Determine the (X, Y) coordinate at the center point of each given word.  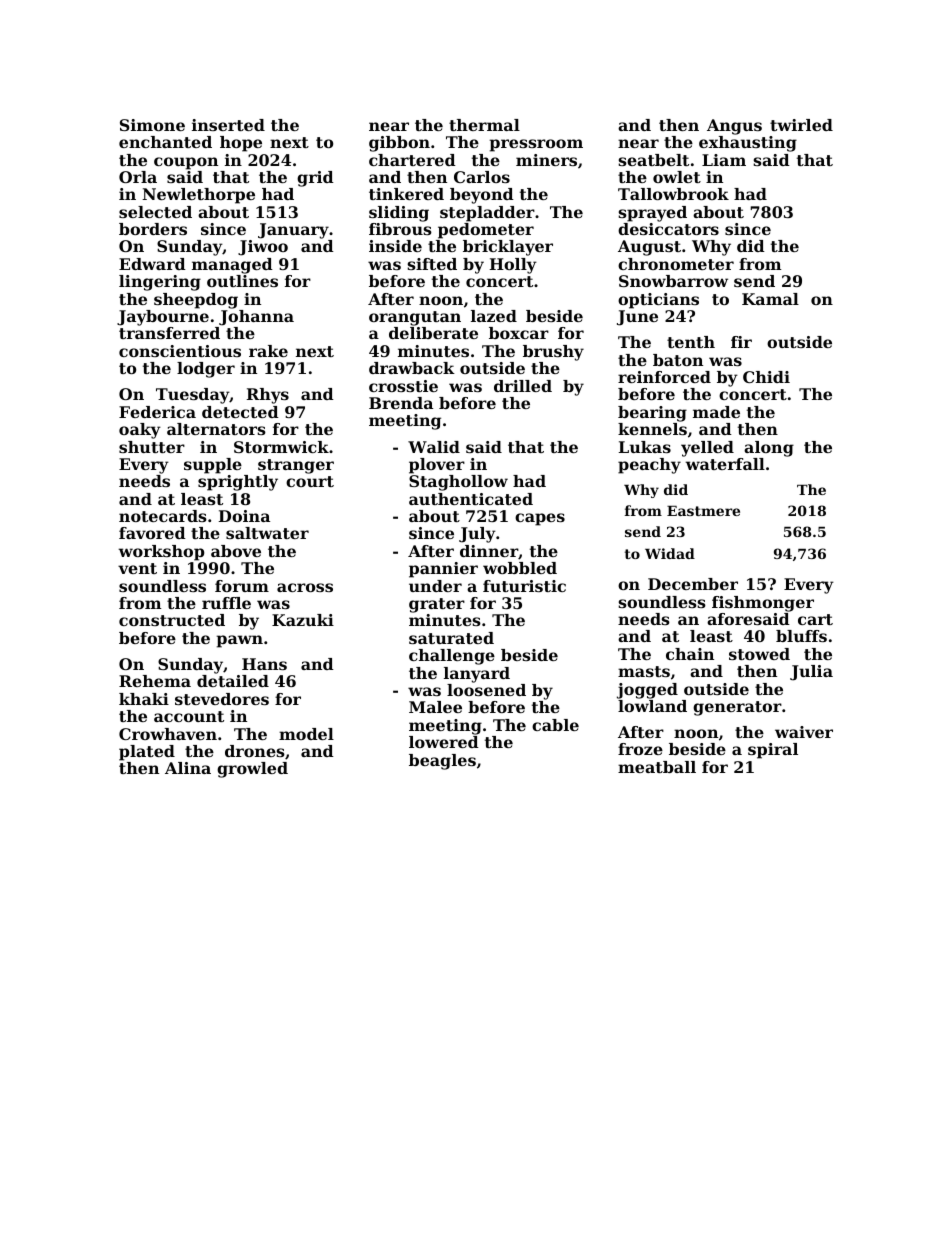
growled (252, 770)
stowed (759, 654)
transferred (169, 333)
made (716, 412)
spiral (773, 751)
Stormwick (281, 447)
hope (241, 144)
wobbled (520, 568)
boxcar (519, 333)
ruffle (226, 603)
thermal (484, 125)
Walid (434, 447)
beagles (442, 762)
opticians (658, 301)
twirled (801, 125)
